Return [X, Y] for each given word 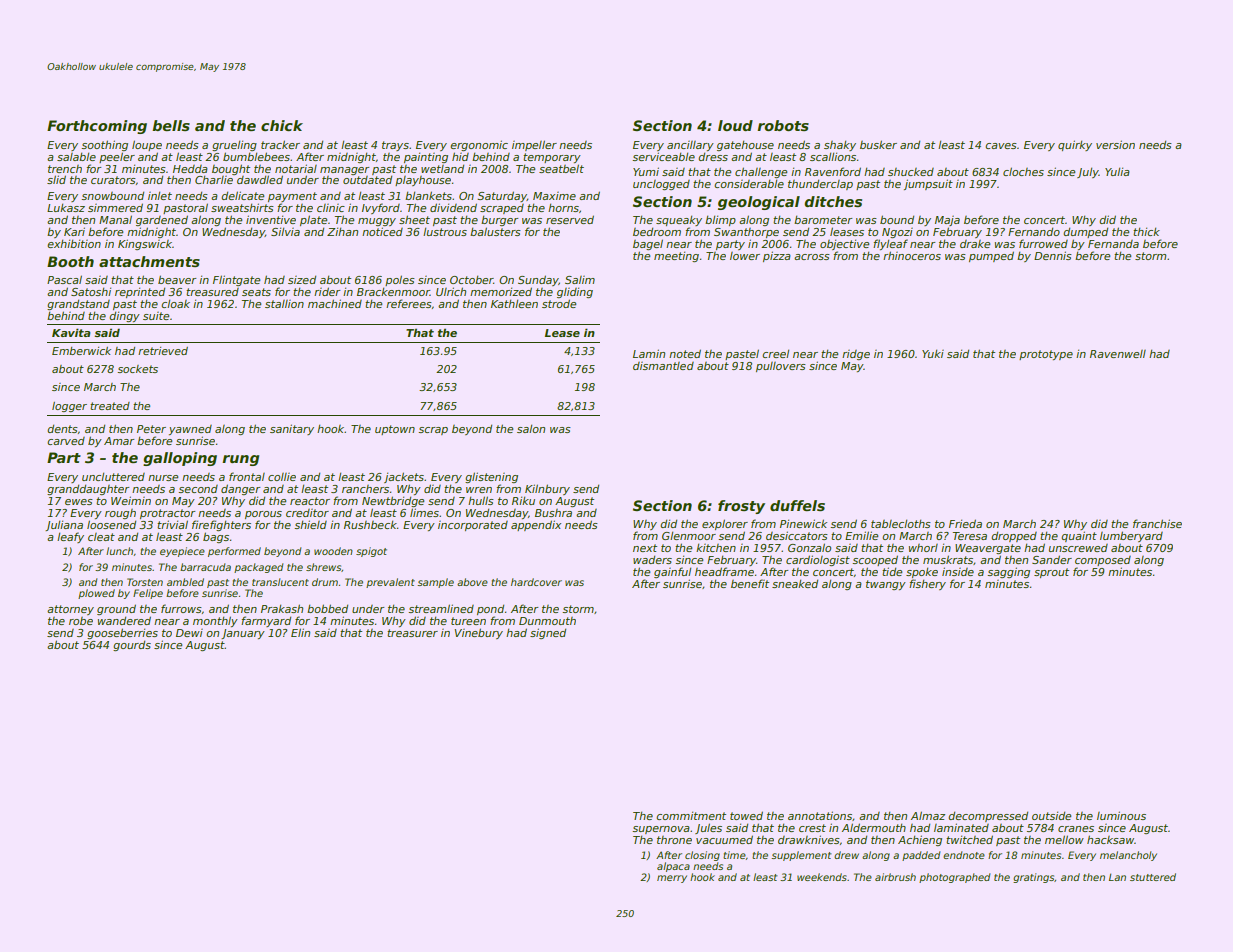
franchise [1157, 523]
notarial [296, 168]
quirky [1075, 145]
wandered [124, 620]
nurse [163, 478]
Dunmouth [547, 621]
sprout [1051, 573]
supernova [661, 830]
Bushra [553, 513]
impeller [534, 145]
